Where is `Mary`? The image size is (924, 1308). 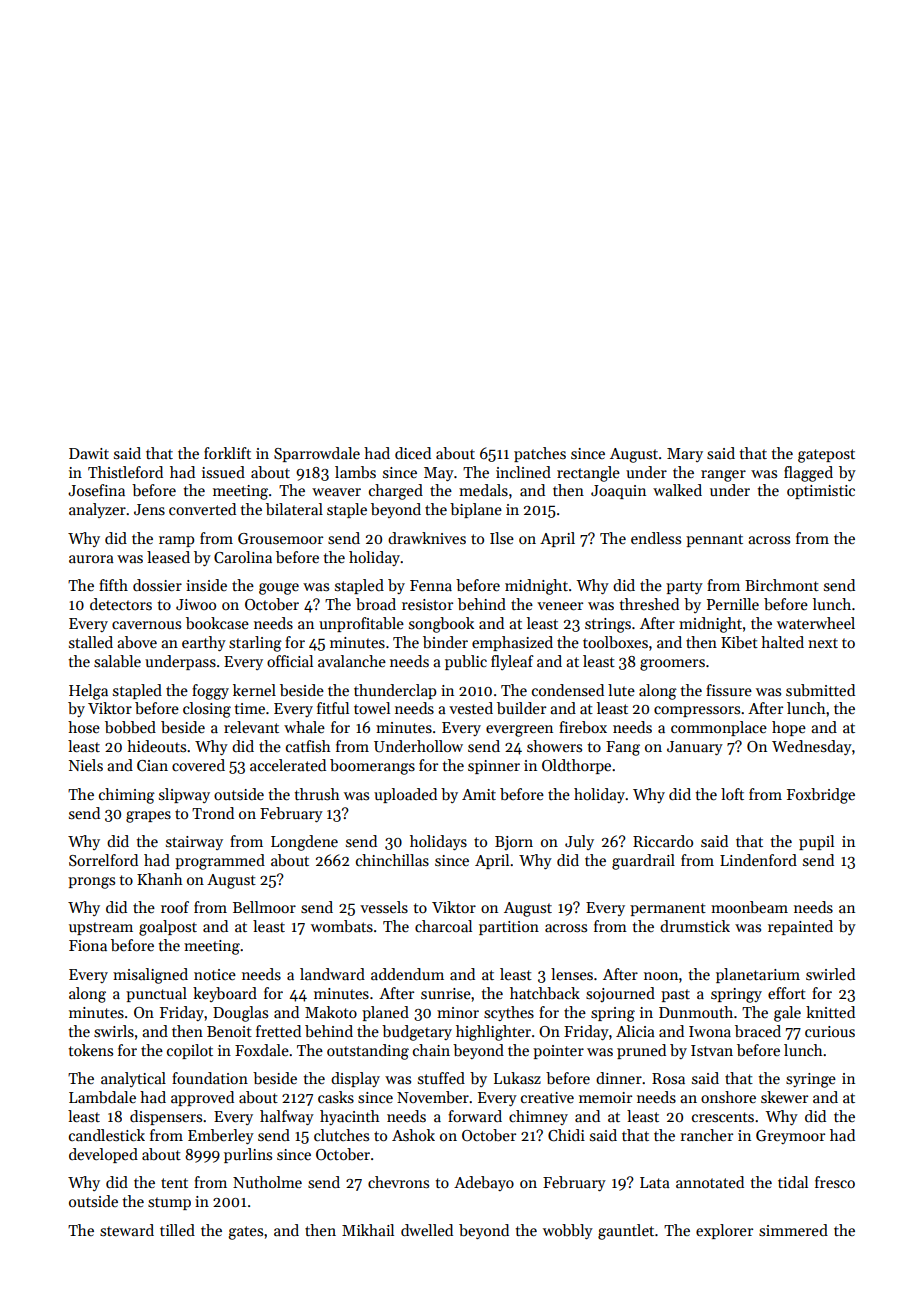 Mary is located at coordinates (685, 455).
